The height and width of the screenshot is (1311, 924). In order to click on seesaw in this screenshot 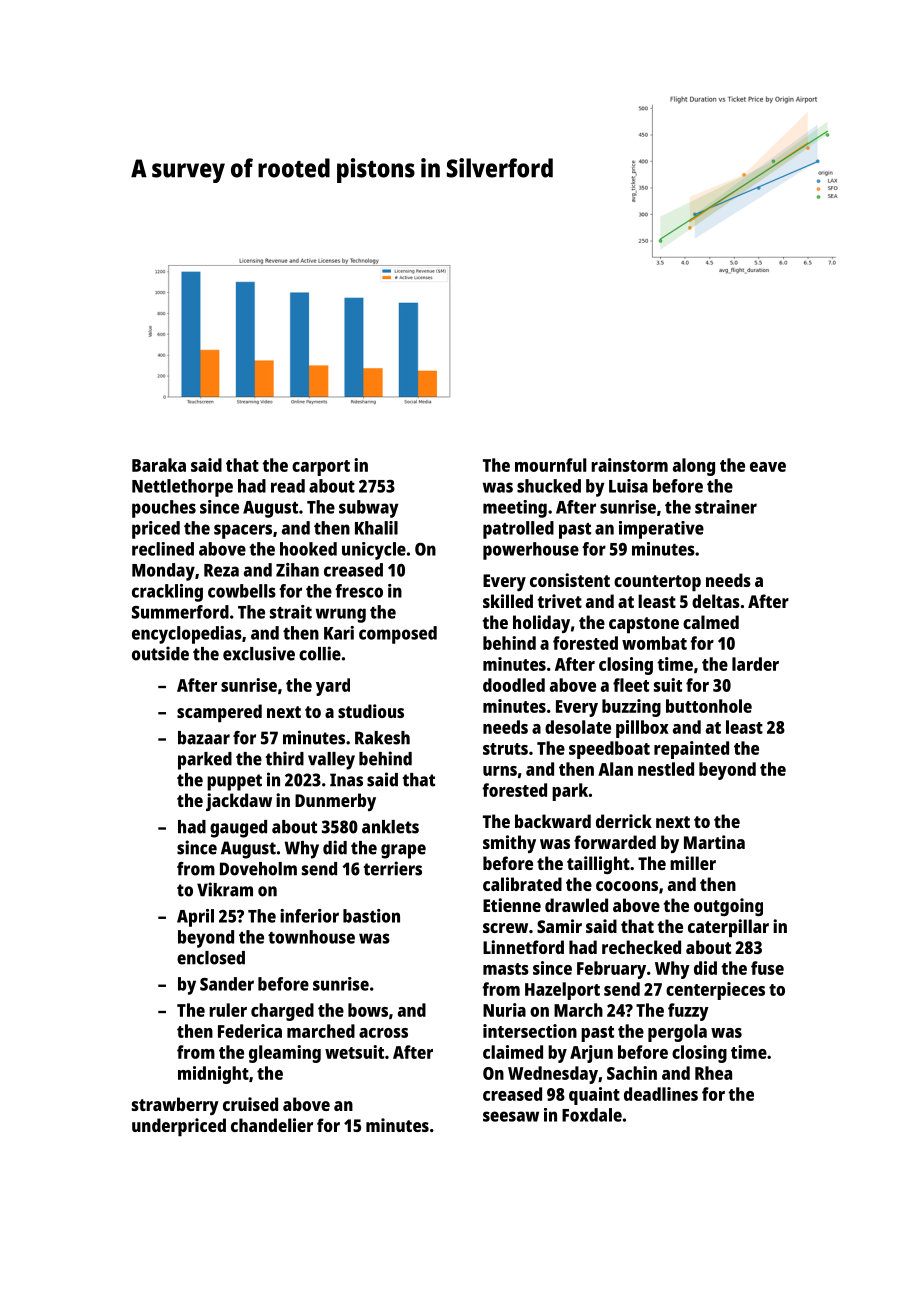, I will do `click(511, 1116)`.
